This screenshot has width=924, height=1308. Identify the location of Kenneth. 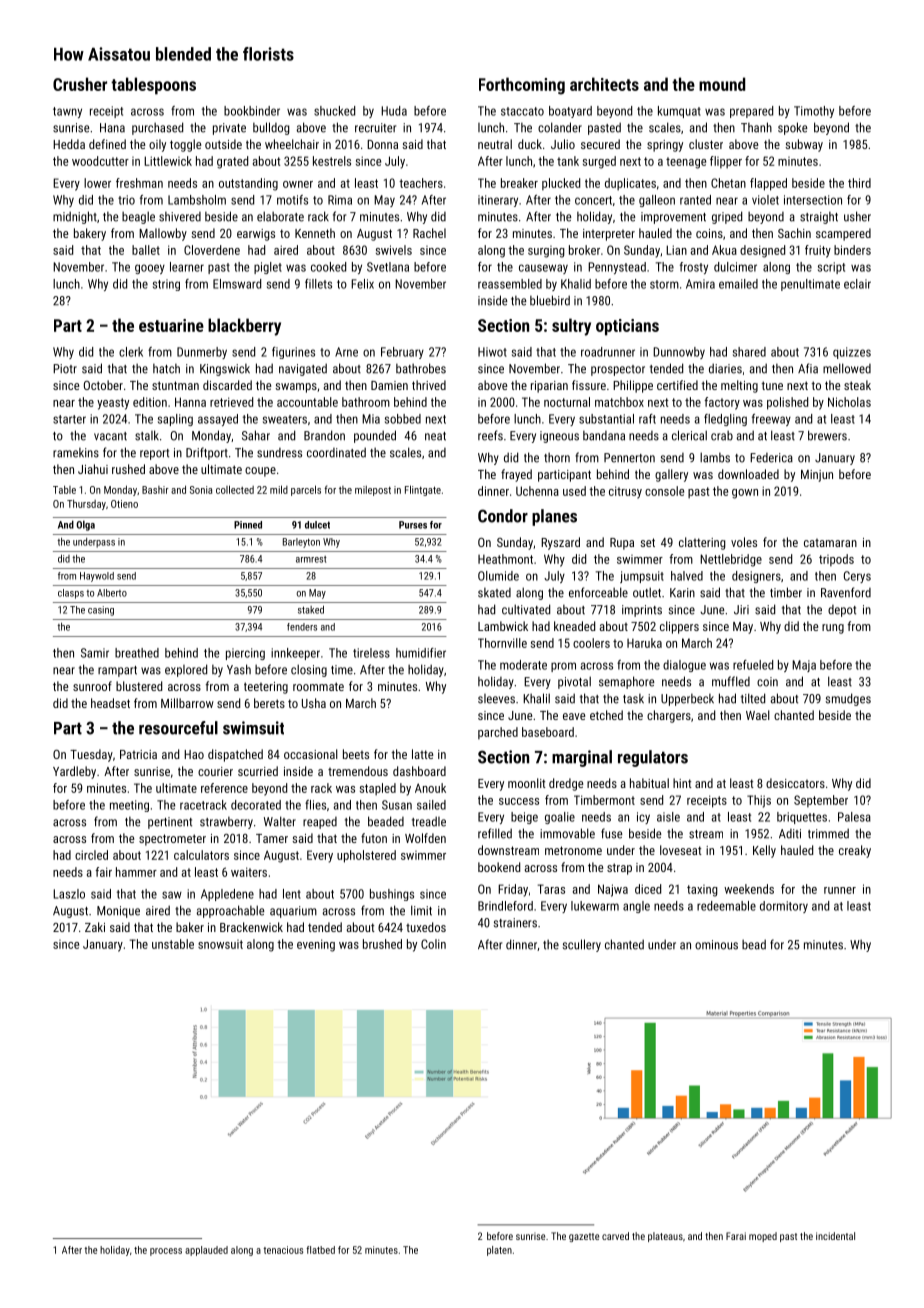
(315, 233).
